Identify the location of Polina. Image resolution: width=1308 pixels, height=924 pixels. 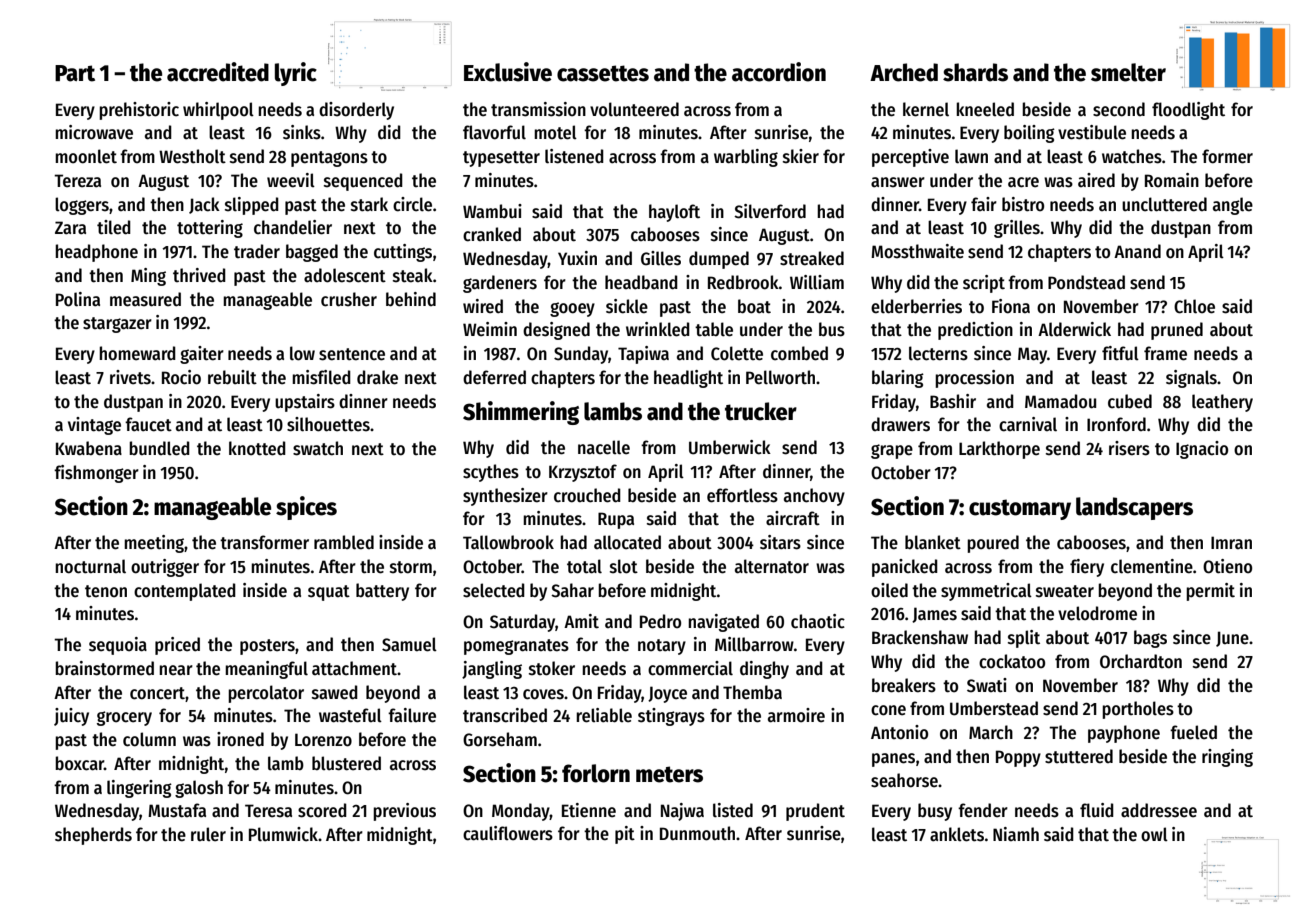
(78, 299).
